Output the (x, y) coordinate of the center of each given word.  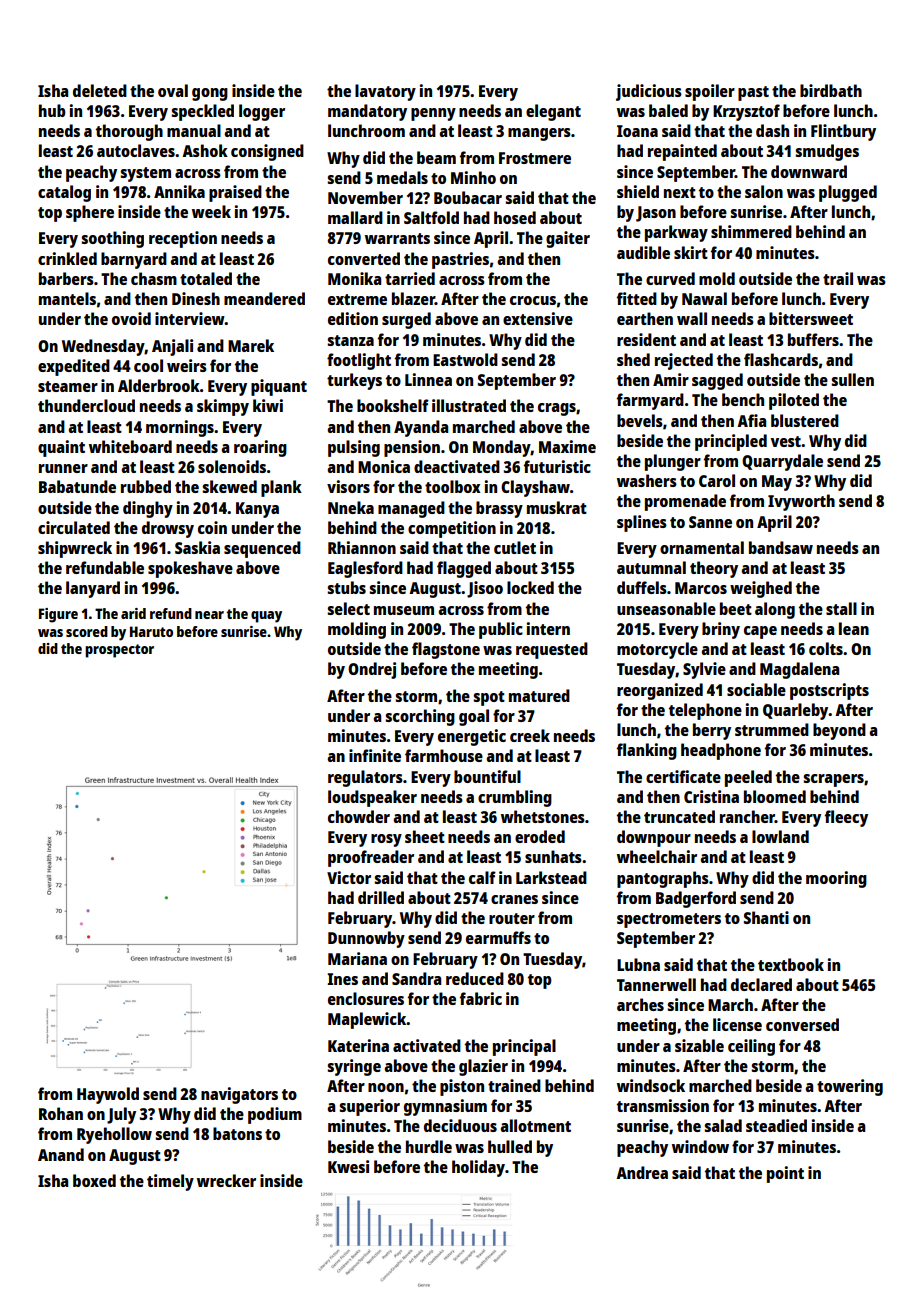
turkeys (354, 381)
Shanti (766, 917)
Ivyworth (801, 502)
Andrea (642, 1172)
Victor (349, 877)
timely (170, 1182)
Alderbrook (159, 385)
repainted (682, 152)
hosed (515, 217)
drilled (381, 897)
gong (210, 94)
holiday (478, 1168)
